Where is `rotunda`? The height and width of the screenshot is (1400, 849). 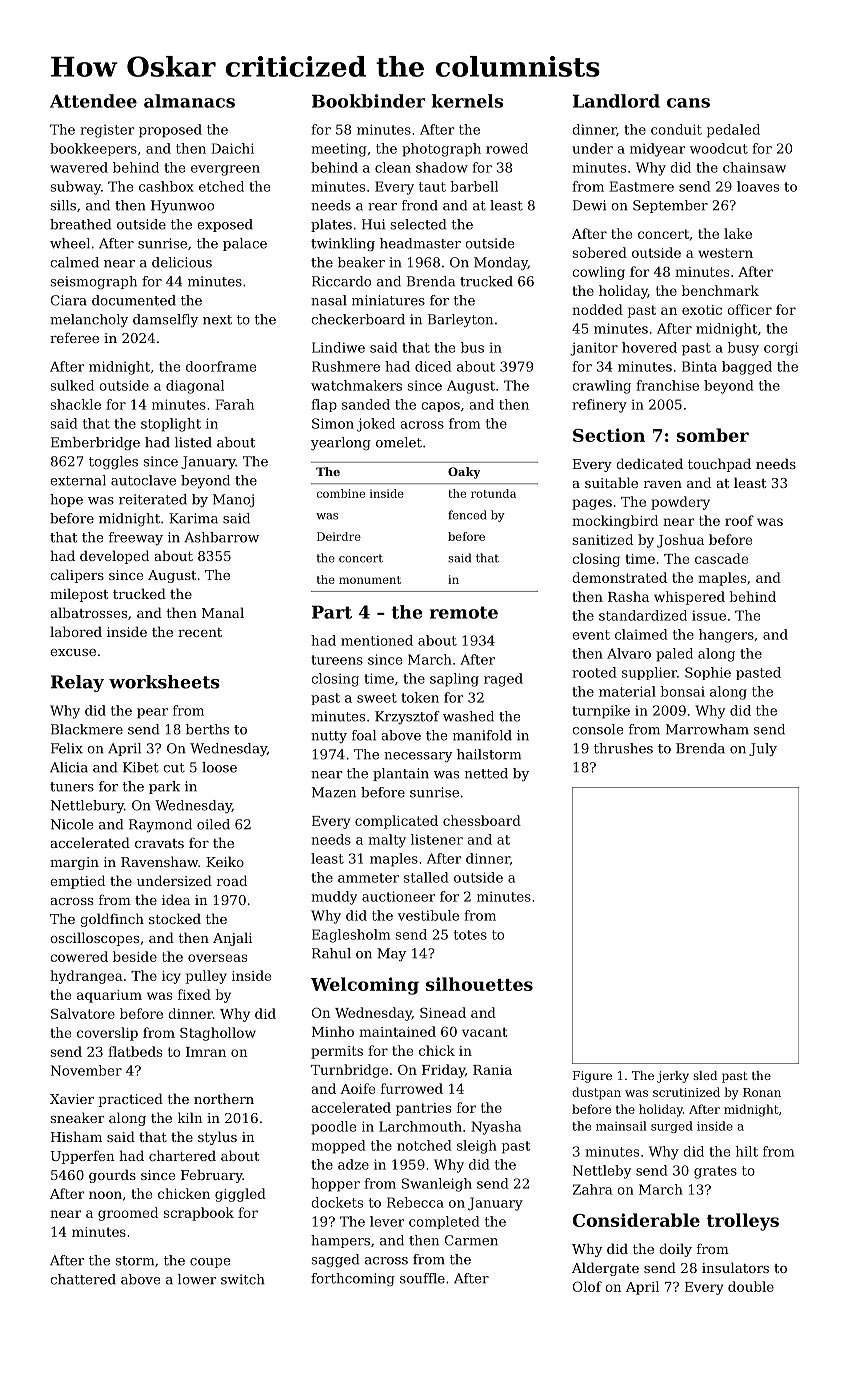
rotunda is located at coordinates (493, 493).
